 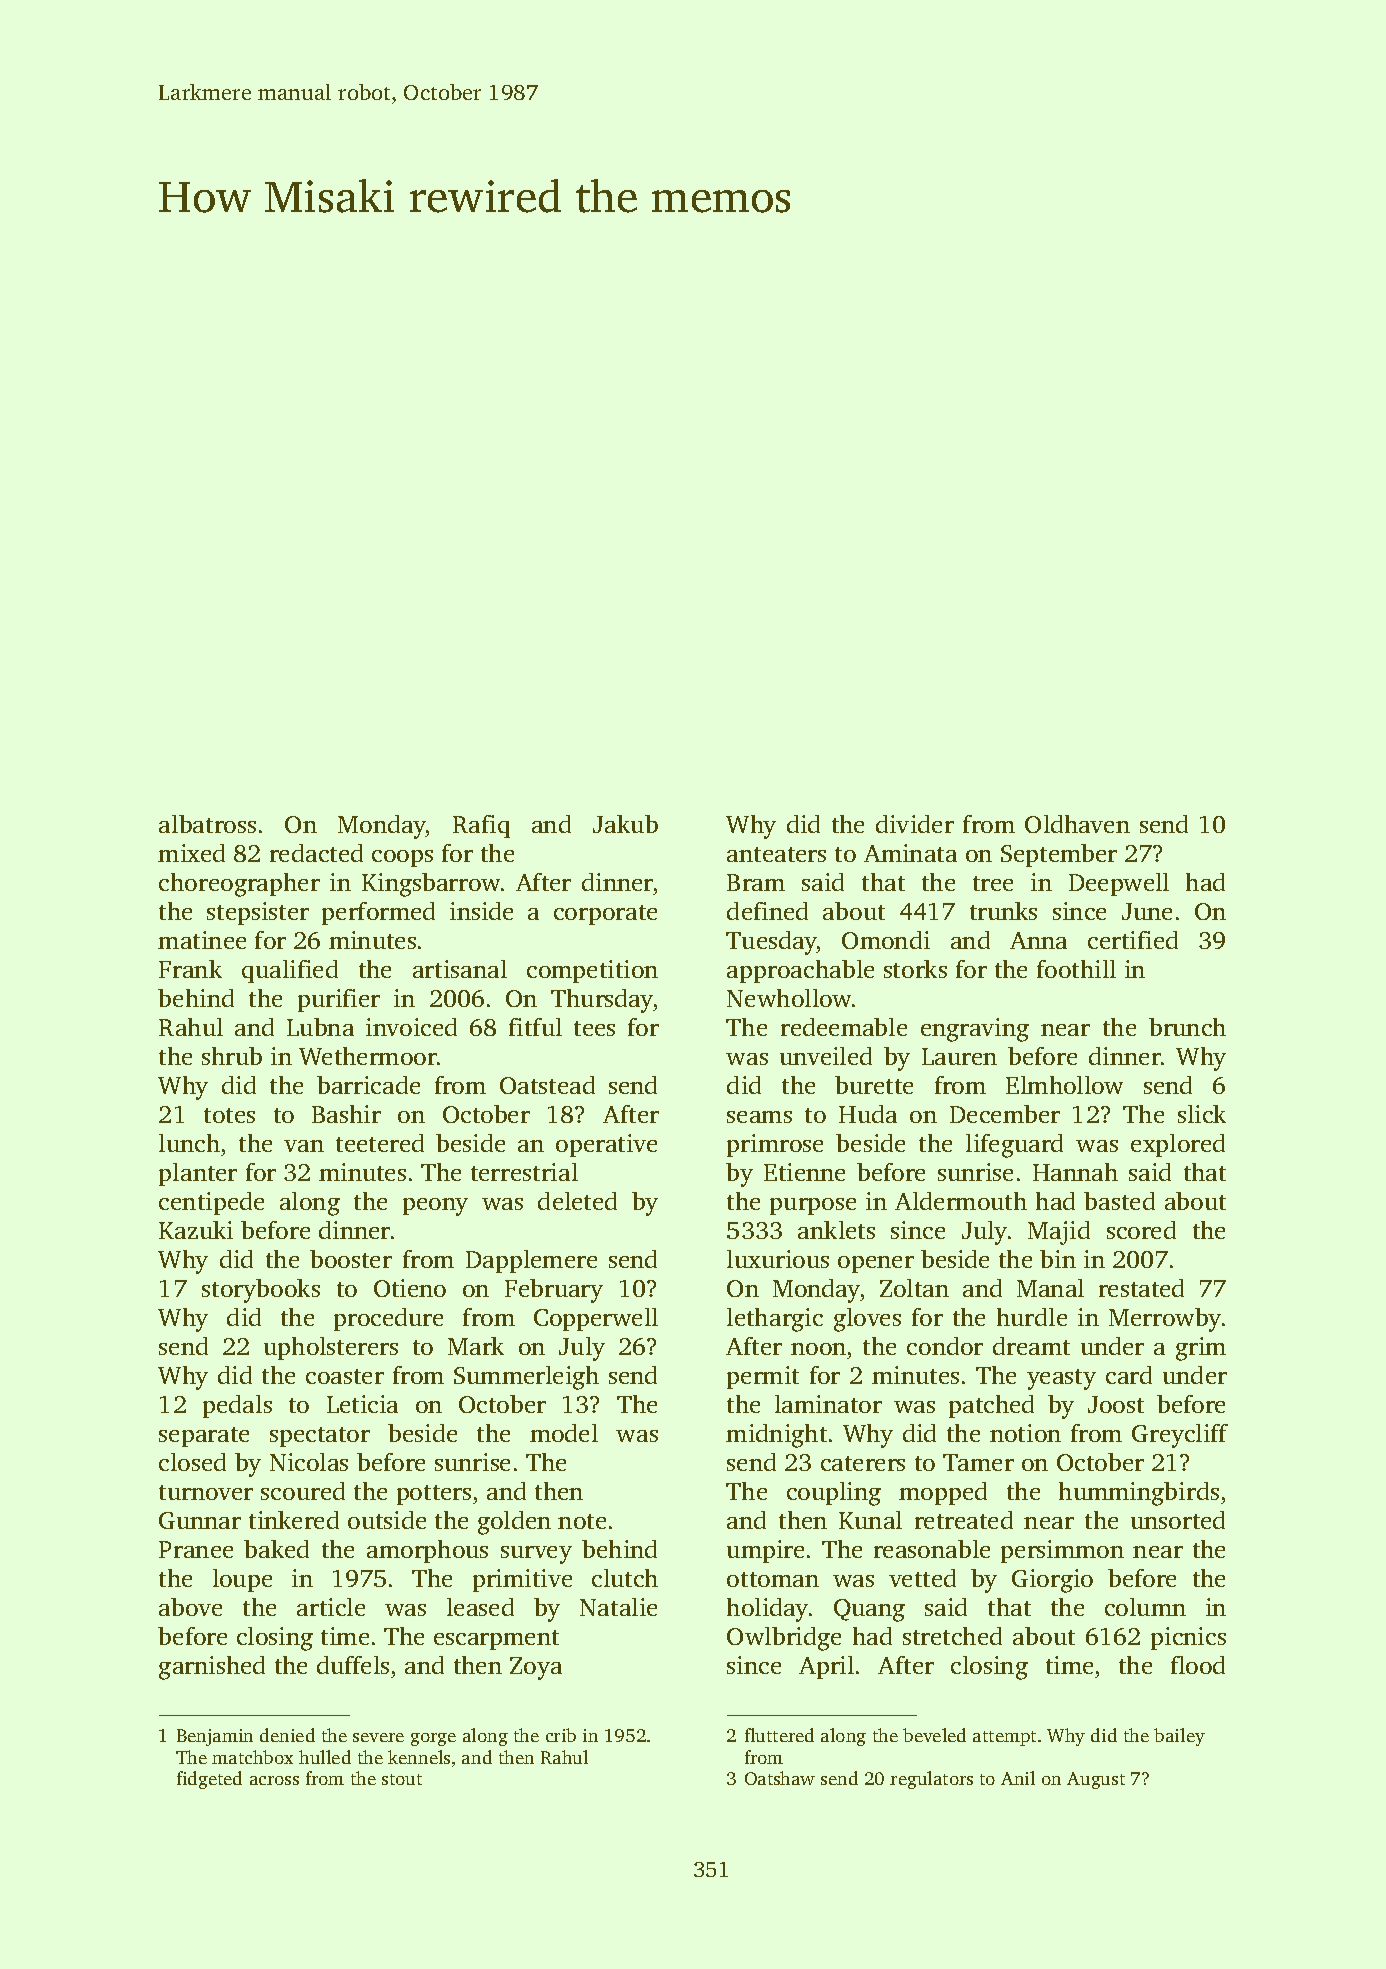 What do you see at coordinates (1077, 824) in the page?
I see `Oldhaven` at bounding box center [1077, 824].
